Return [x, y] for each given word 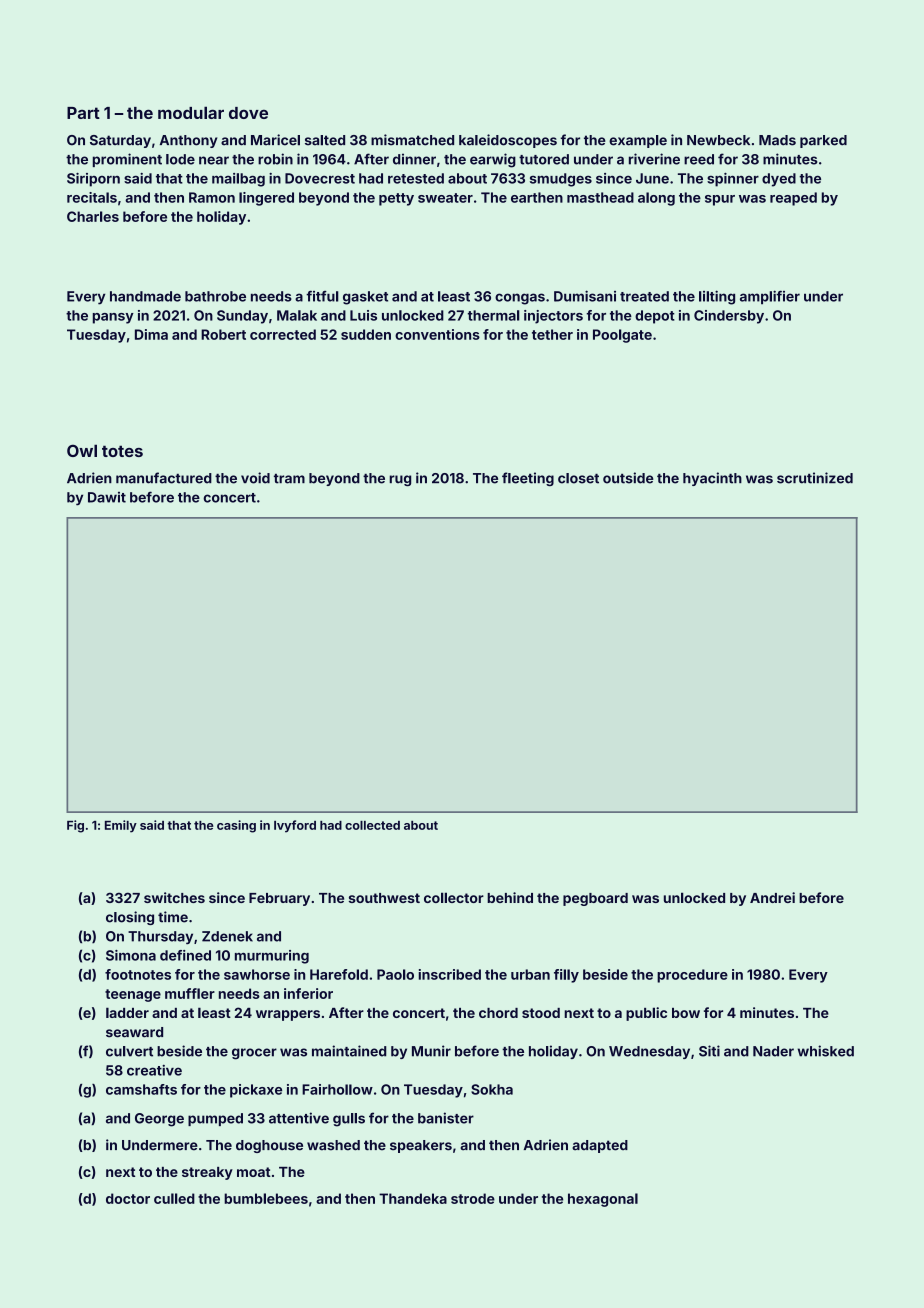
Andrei [772, 897]
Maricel [275, 140]
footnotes [138, 974]
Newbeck [718, 140]
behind [510, 897]
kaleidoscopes [508, 141]
